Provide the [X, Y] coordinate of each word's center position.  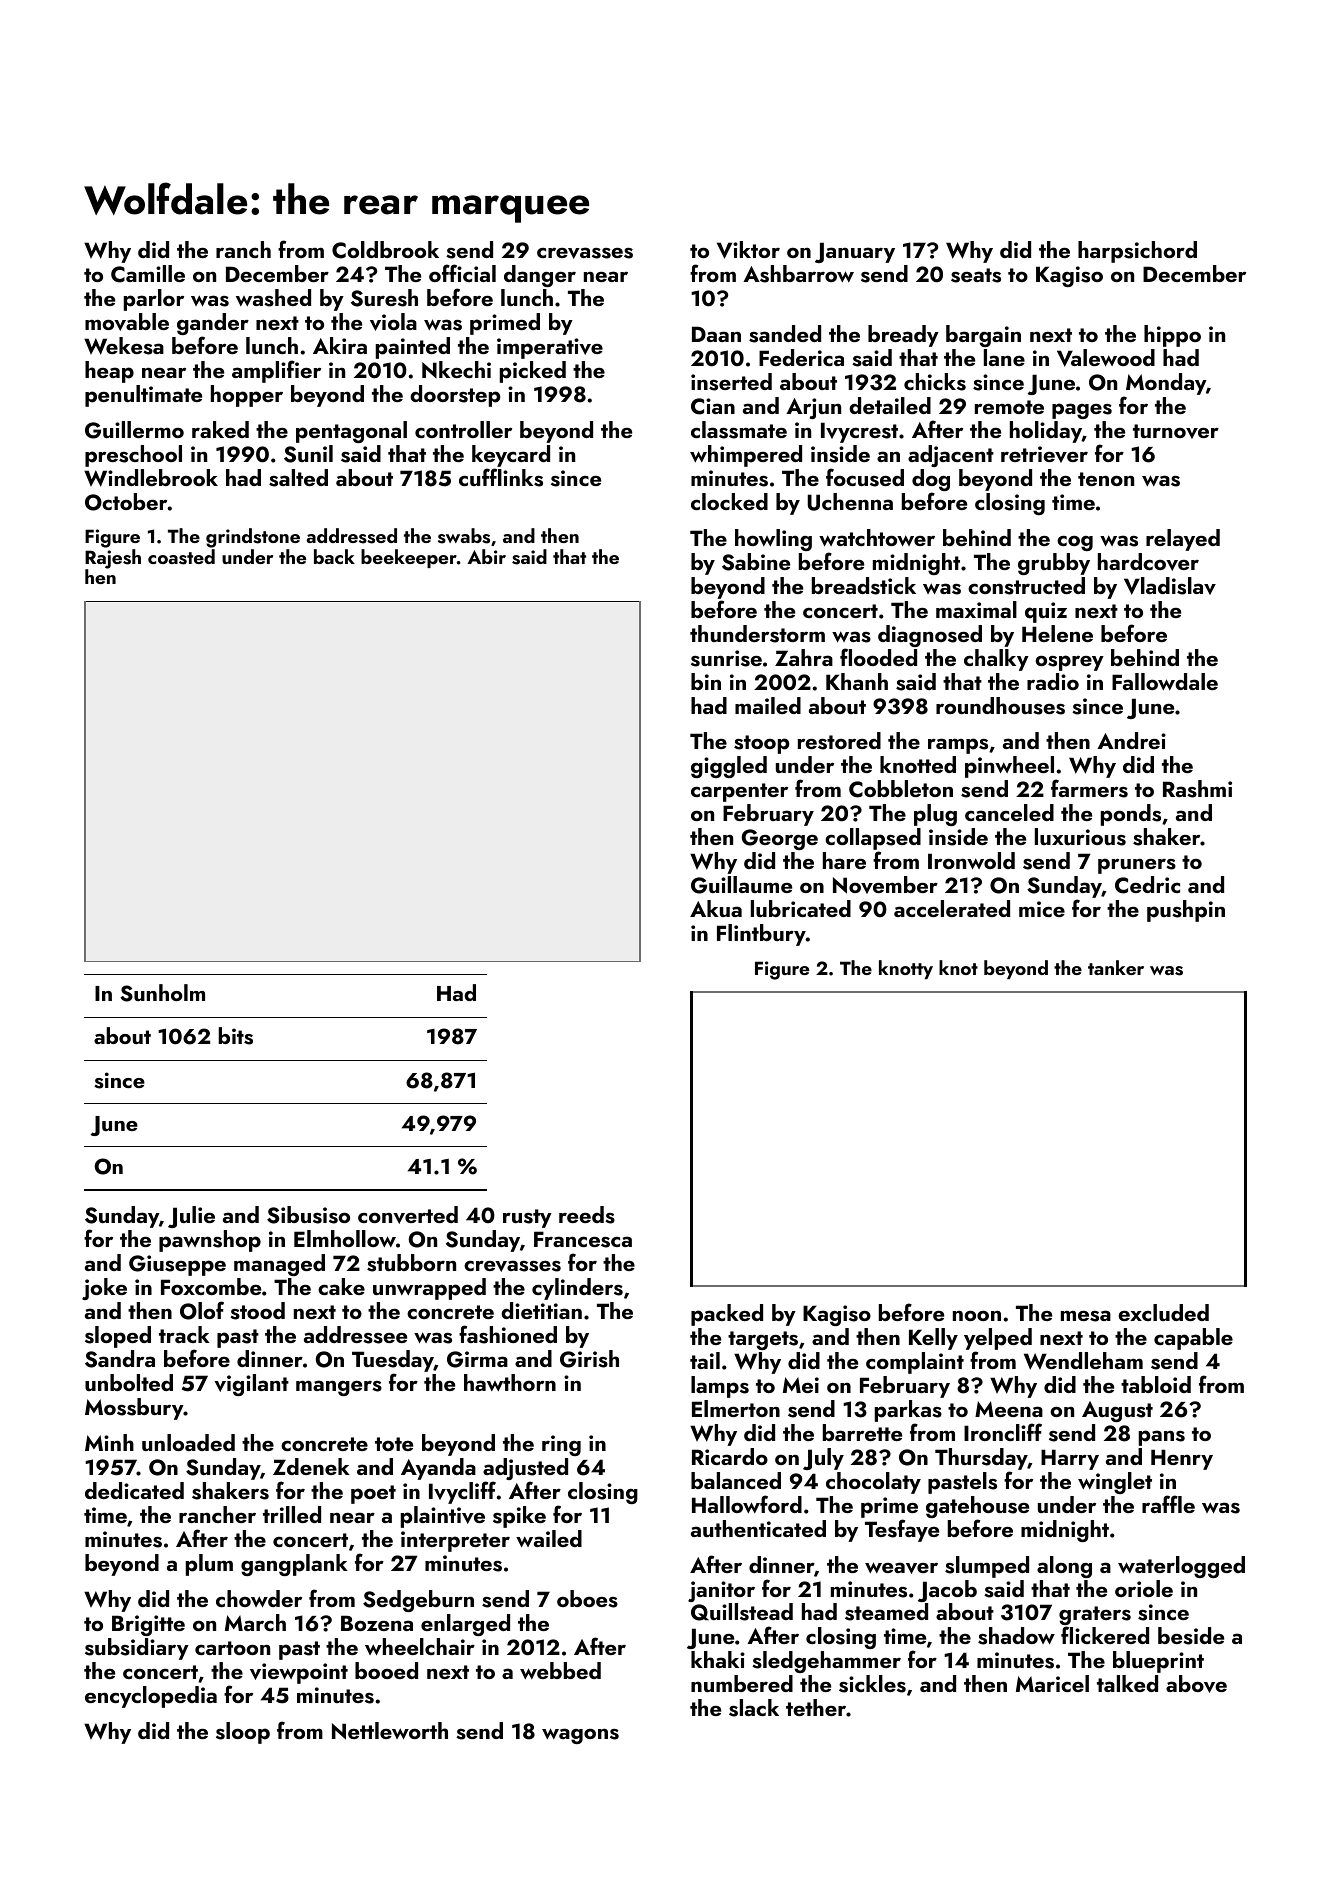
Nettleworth [390, 1731]
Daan [716, 334]
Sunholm [162, 993]
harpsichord [1137, 252]
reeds [587, 1215]
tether [816, 1707]
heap [109, 372]
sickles [872, 1684]
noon [977, 1315]
